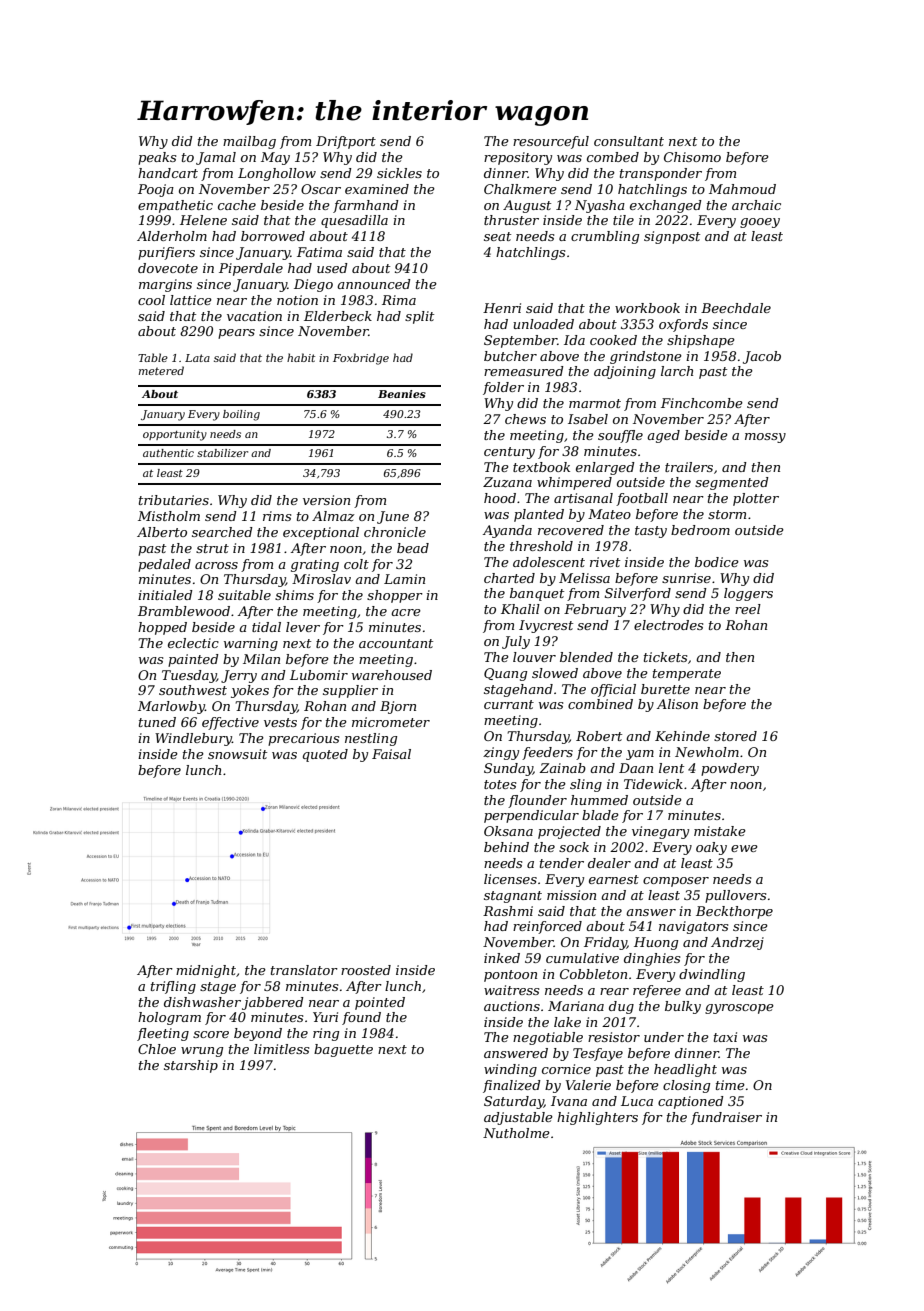  Describe the element at coordinates (762, 357) in the screenshot. I see `Jacob` at that location.
